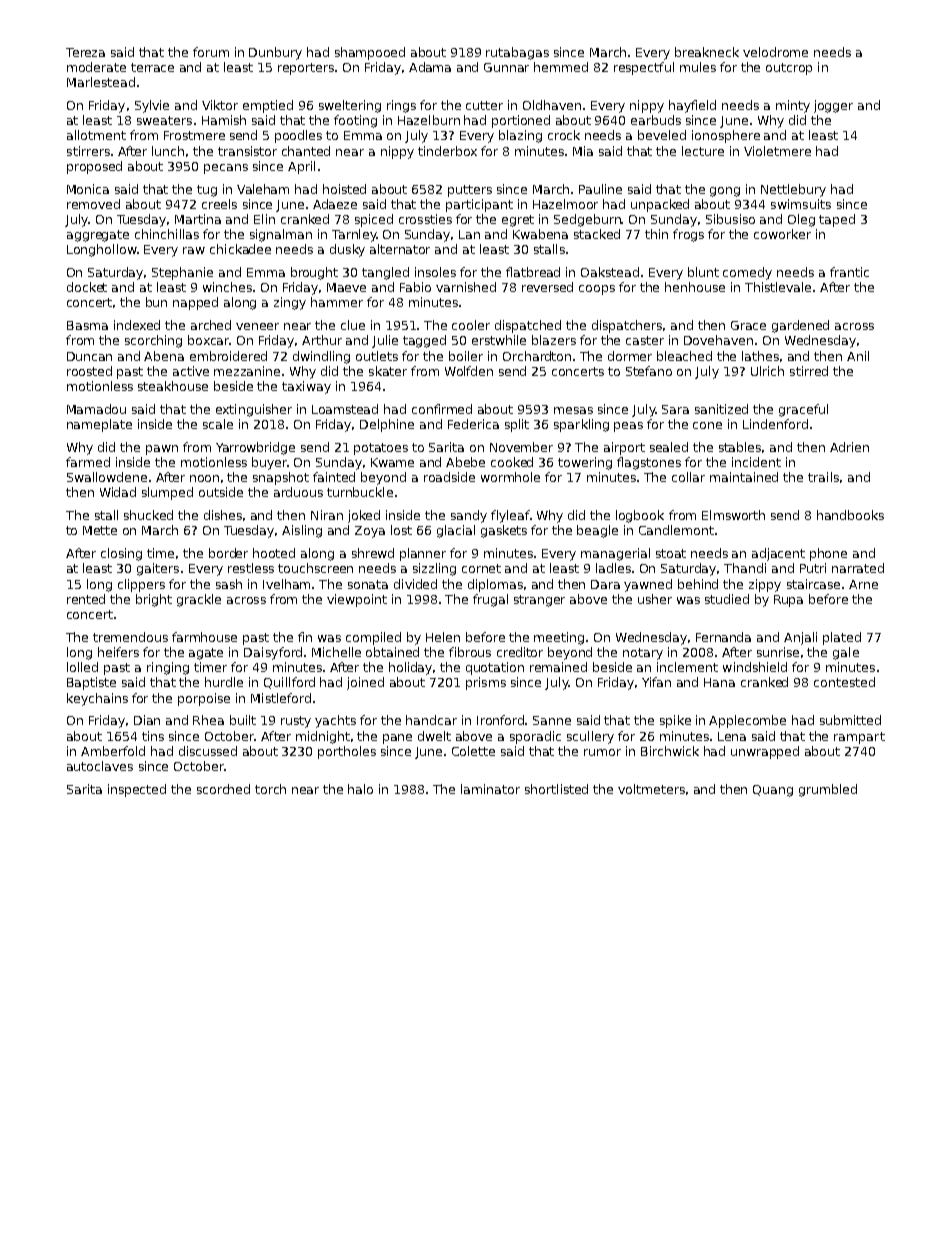 Image resolution: width=952 pixels, height=1233 pixels. What do you see at coordinates (223, 789) in the screenshot?
I see `scorched` at bounding box center [223, 789].
